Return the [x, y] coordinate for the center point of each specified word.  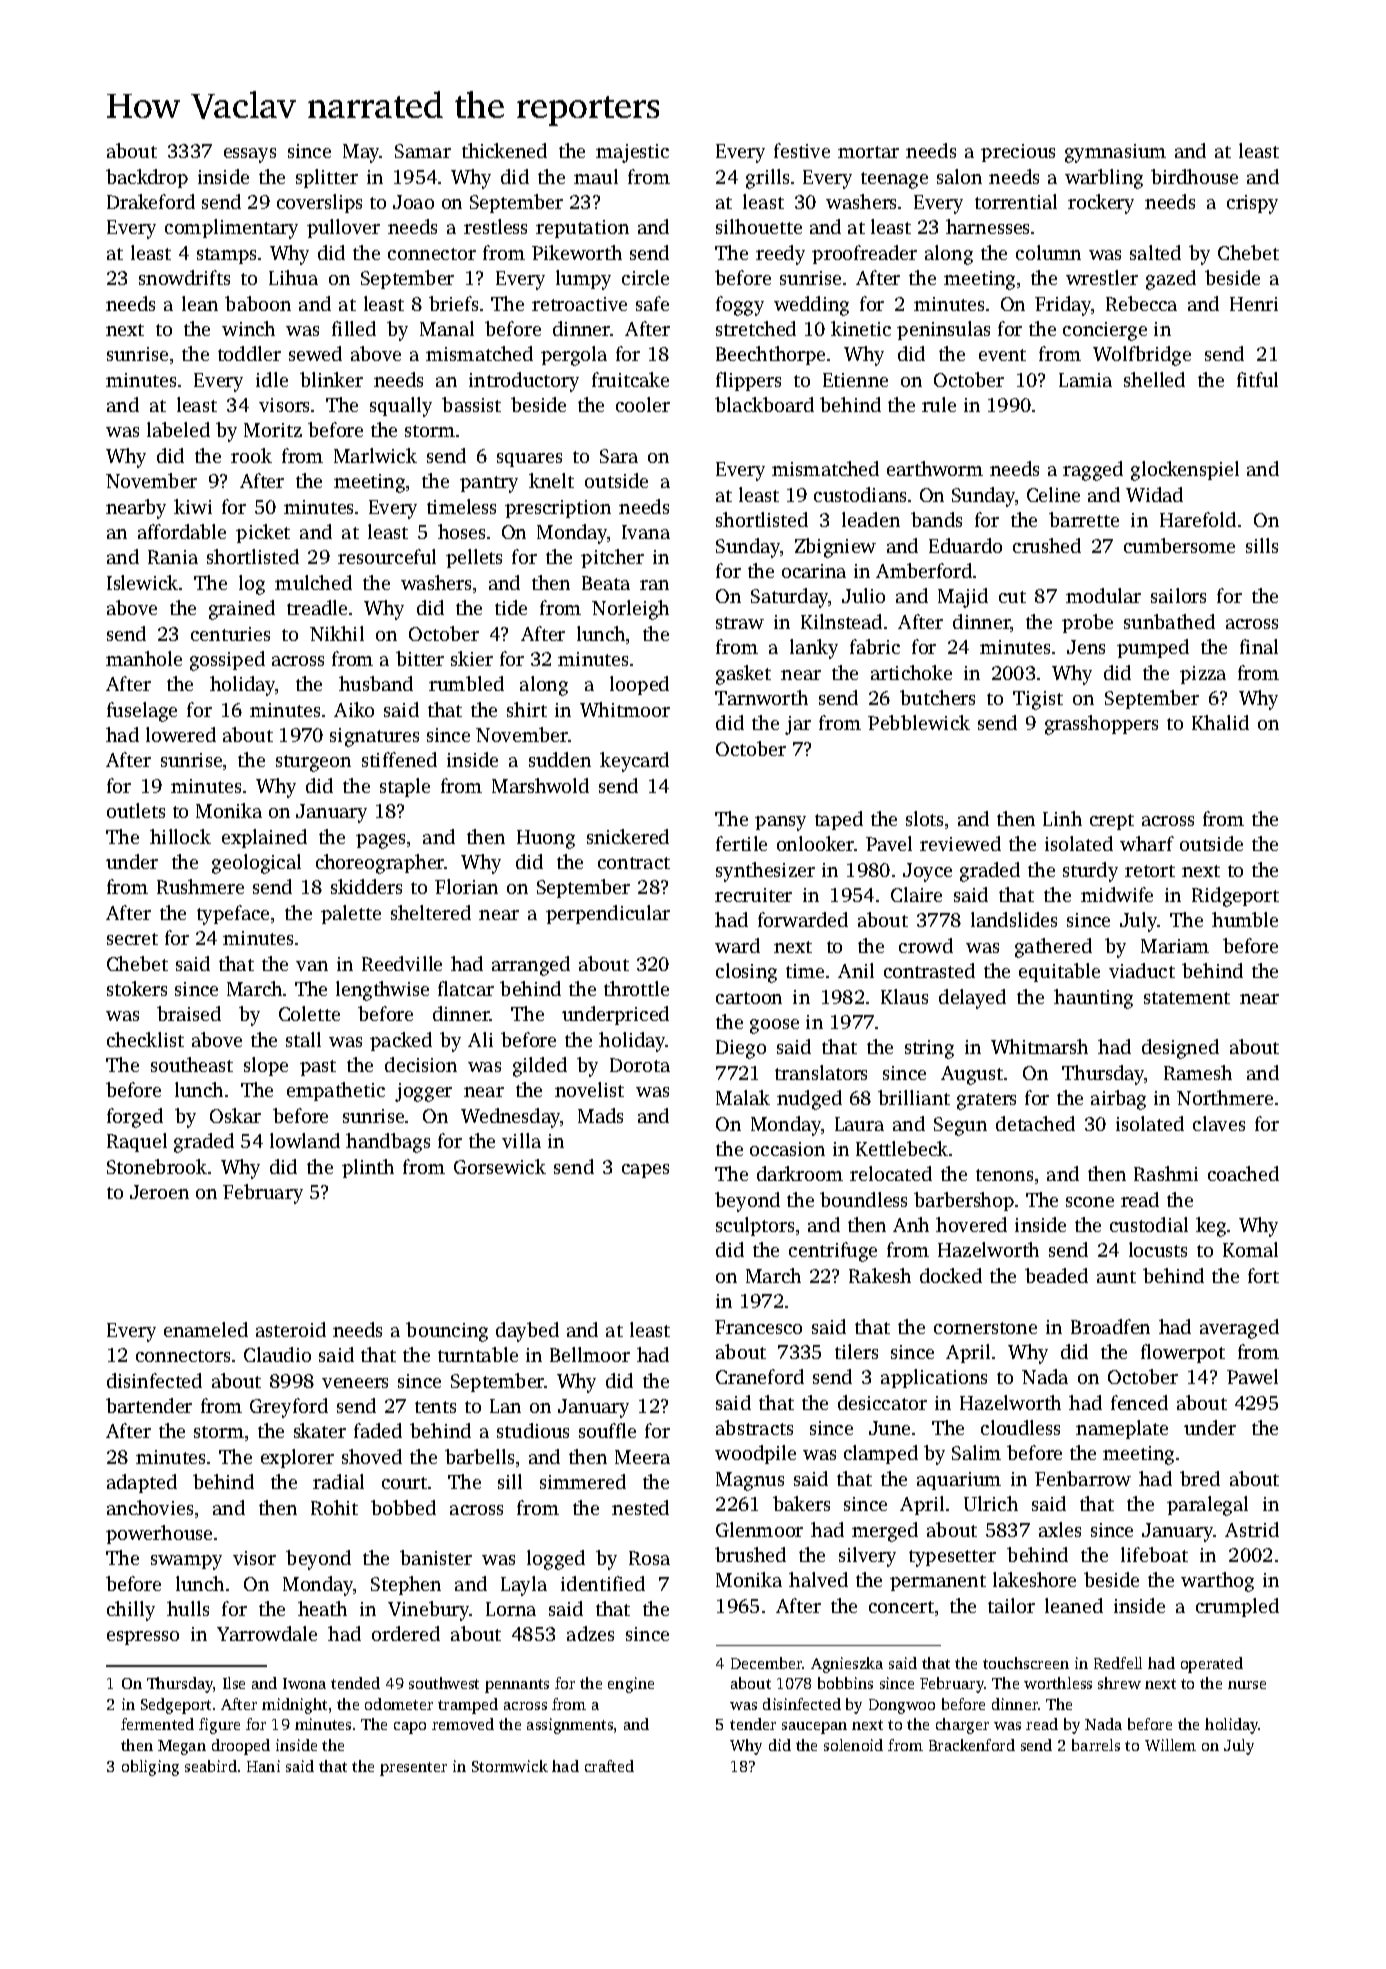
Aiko [354, 709]
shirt [527, 709]
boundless [863, 1199]
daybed [527, 1332]
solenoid [853, 1745]
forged [135, 1118]
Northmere [1225, 1097]
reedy [780, 255]
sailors [1178, 595]
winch [248, 328]
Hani [263, 1766]
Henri [1254, 304]
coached [1243, 1173]
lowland [305, 1140]
